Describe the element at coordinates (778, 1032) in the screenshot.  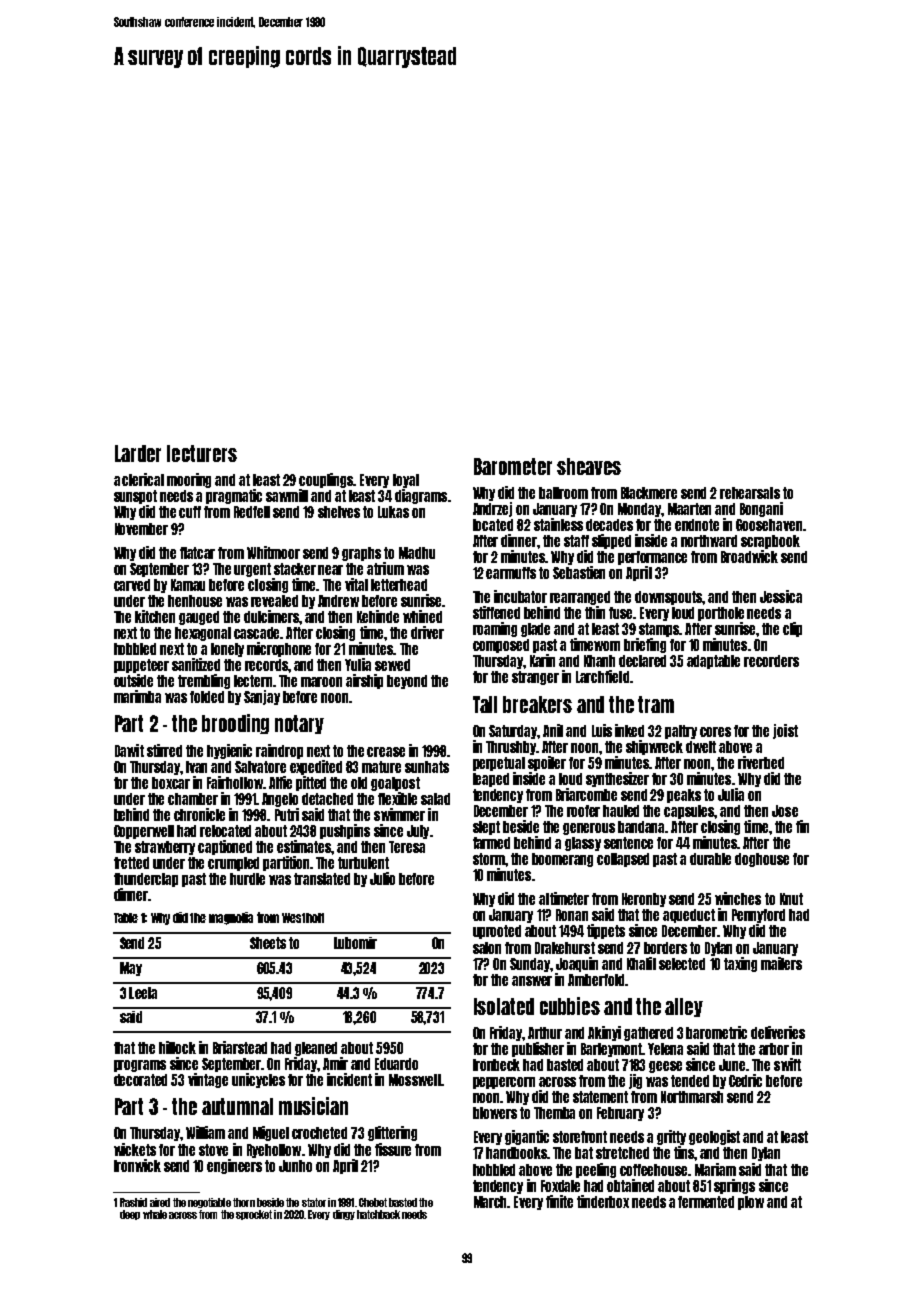
I see `deliveries` at that location.
